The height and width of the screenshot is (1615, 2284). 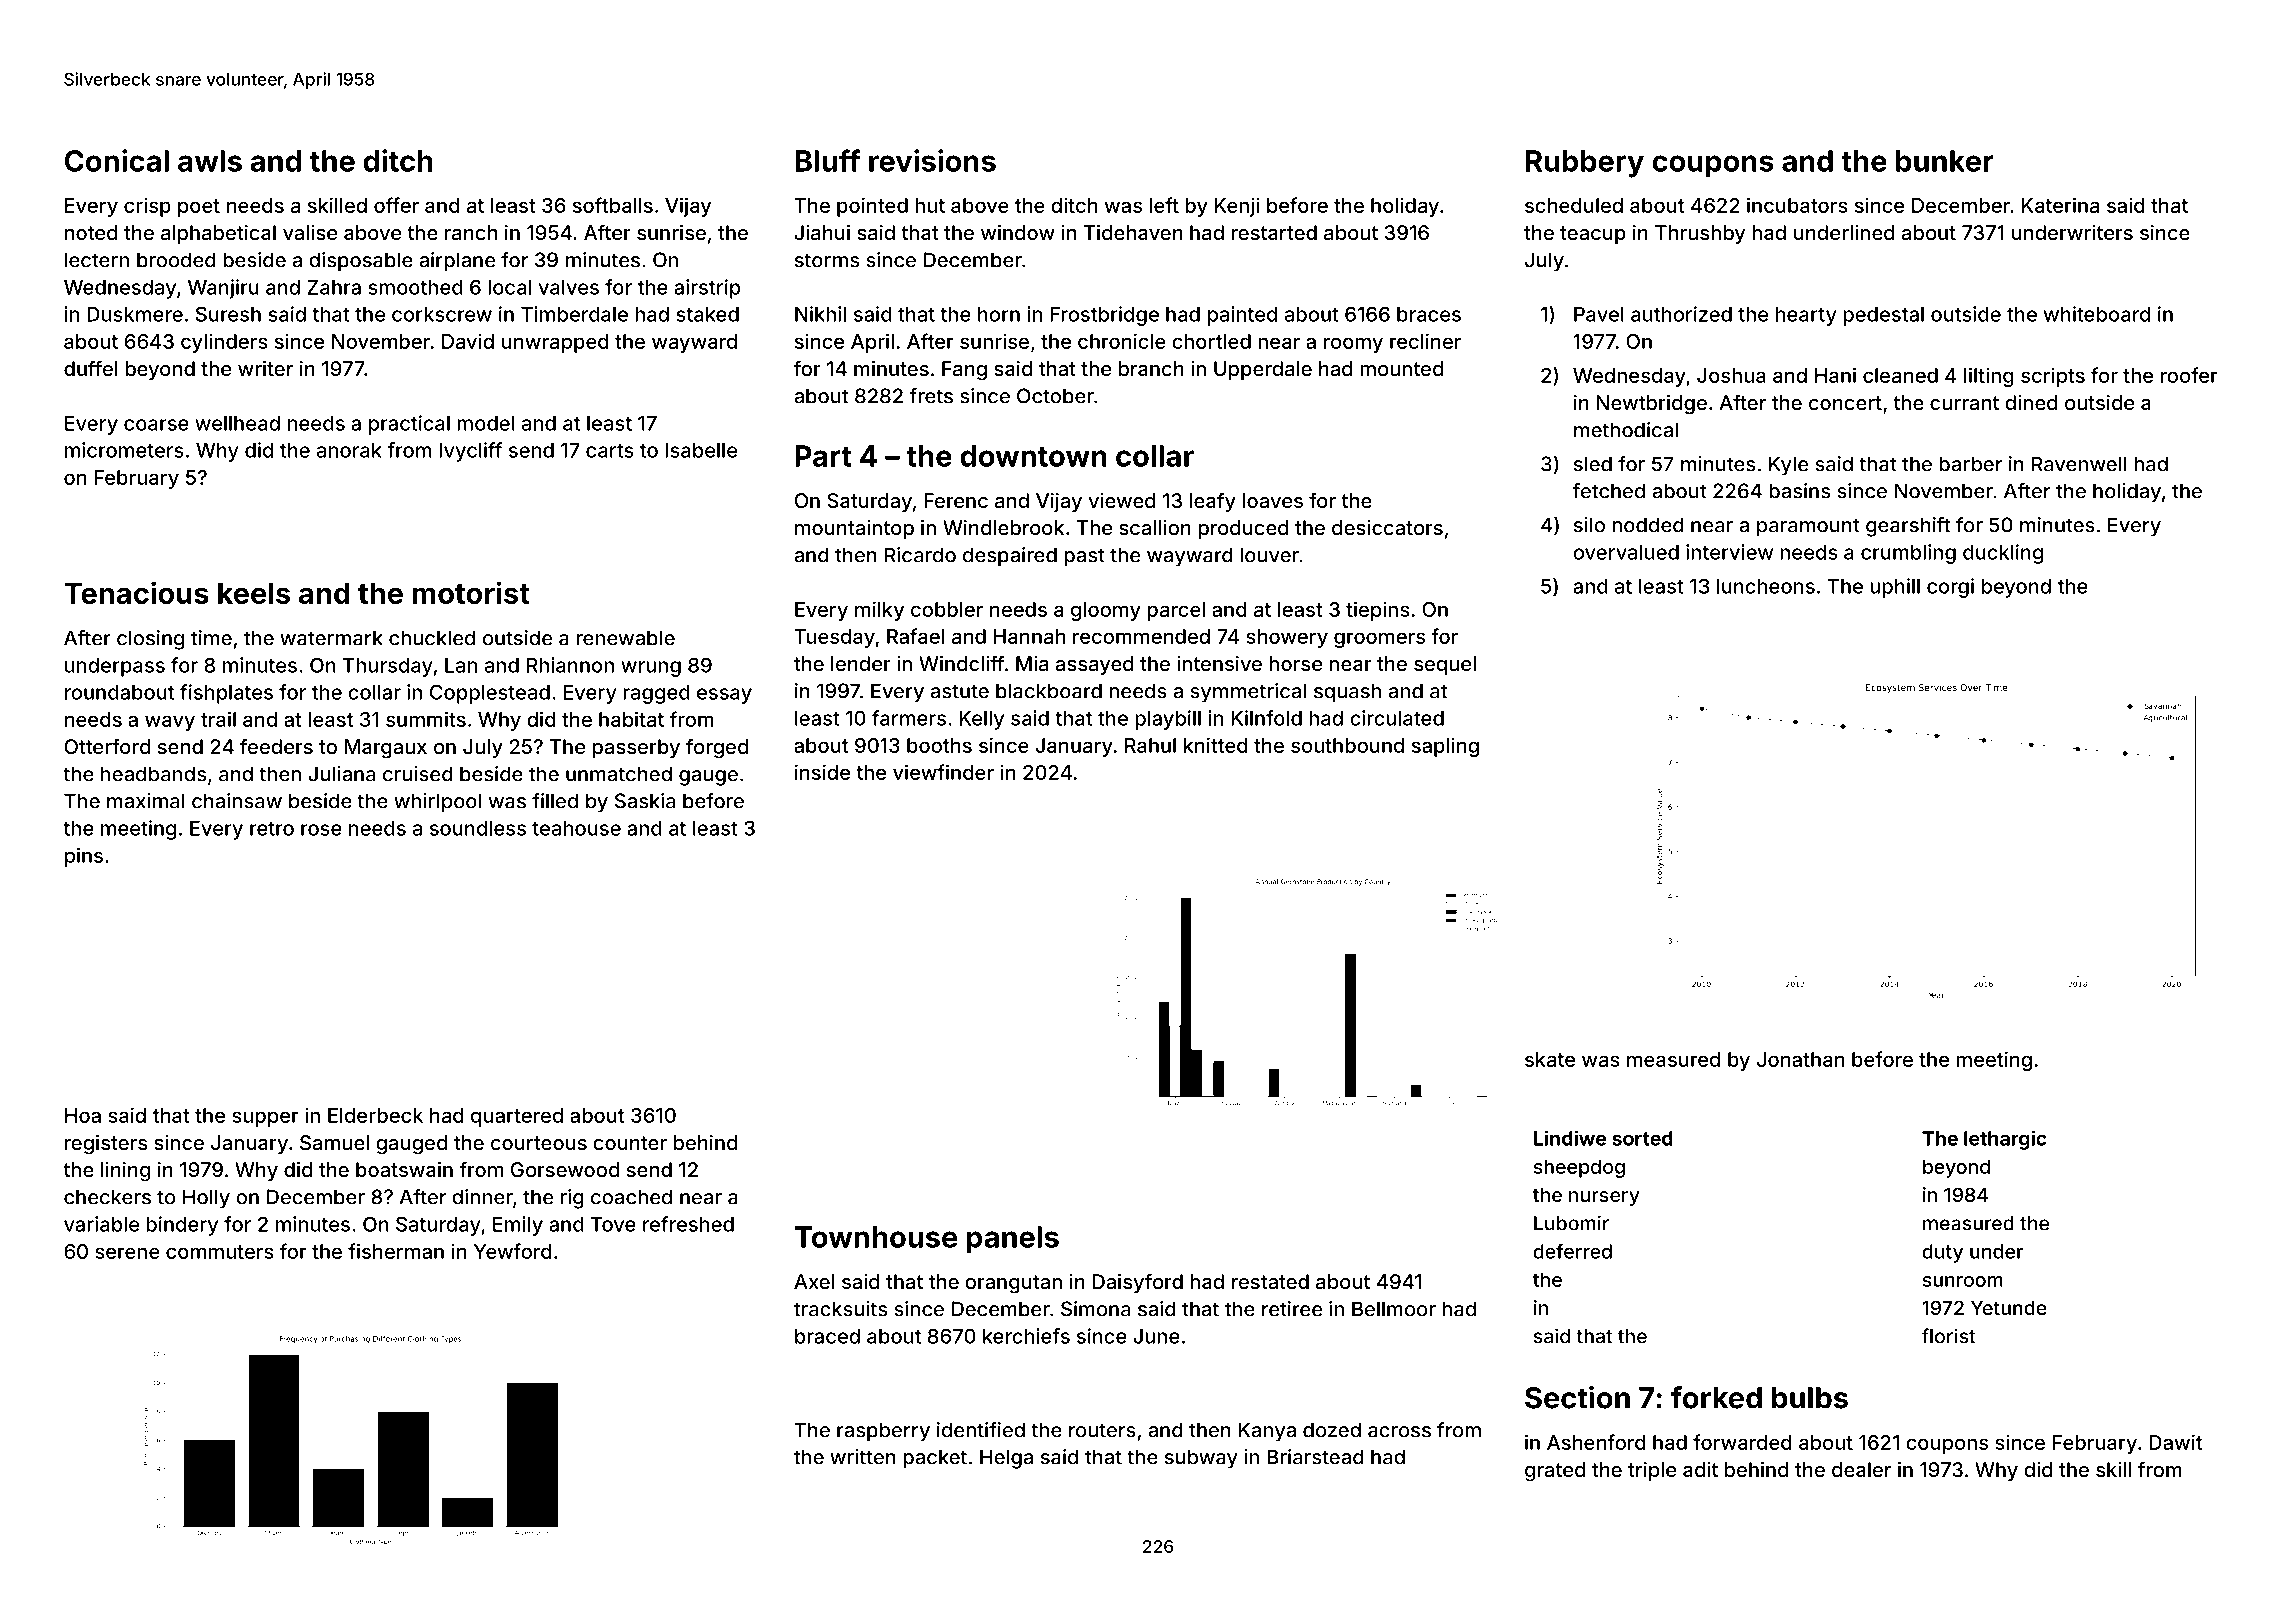 What do you see at coordinates (124, 450) in the screenshot?
I see `micrometers` at bounding box center [124, 450].
